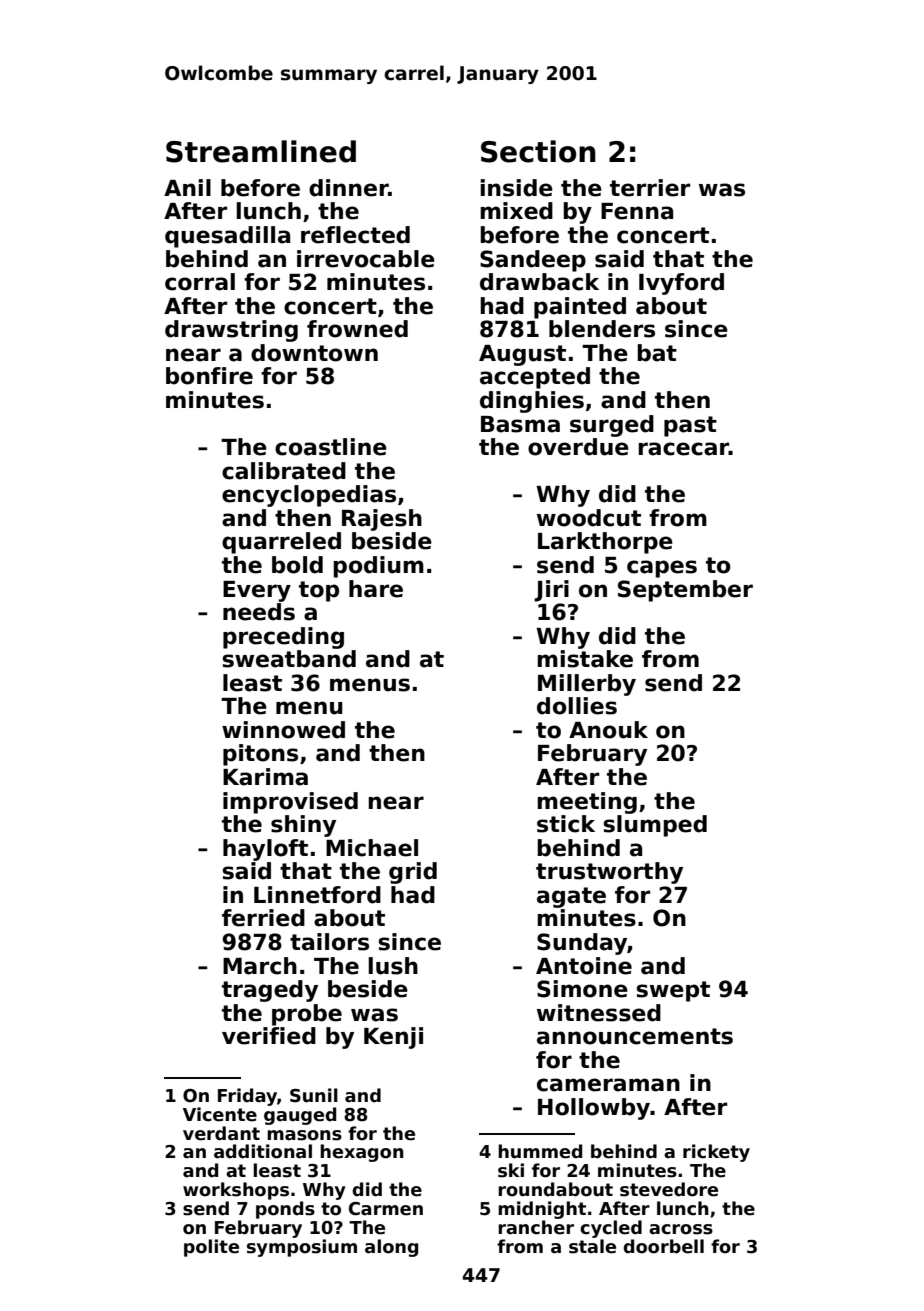 This document has width=924, height=1311. I want to click on Fenna, so click(637, 211).
